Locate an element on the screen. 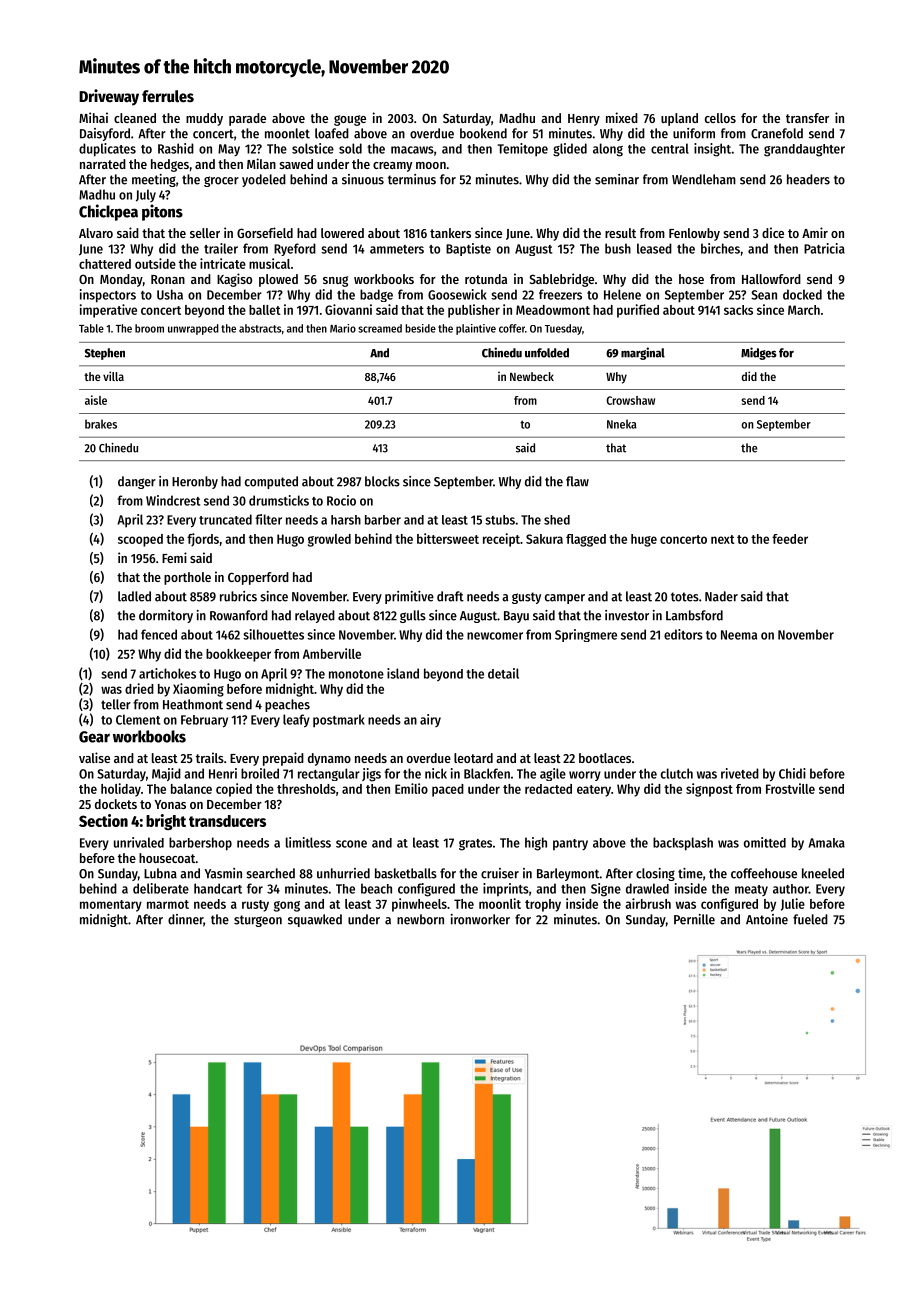 This screenshot has width=924, height=1308. Meadowmont is located at coordinates (553, 310).
